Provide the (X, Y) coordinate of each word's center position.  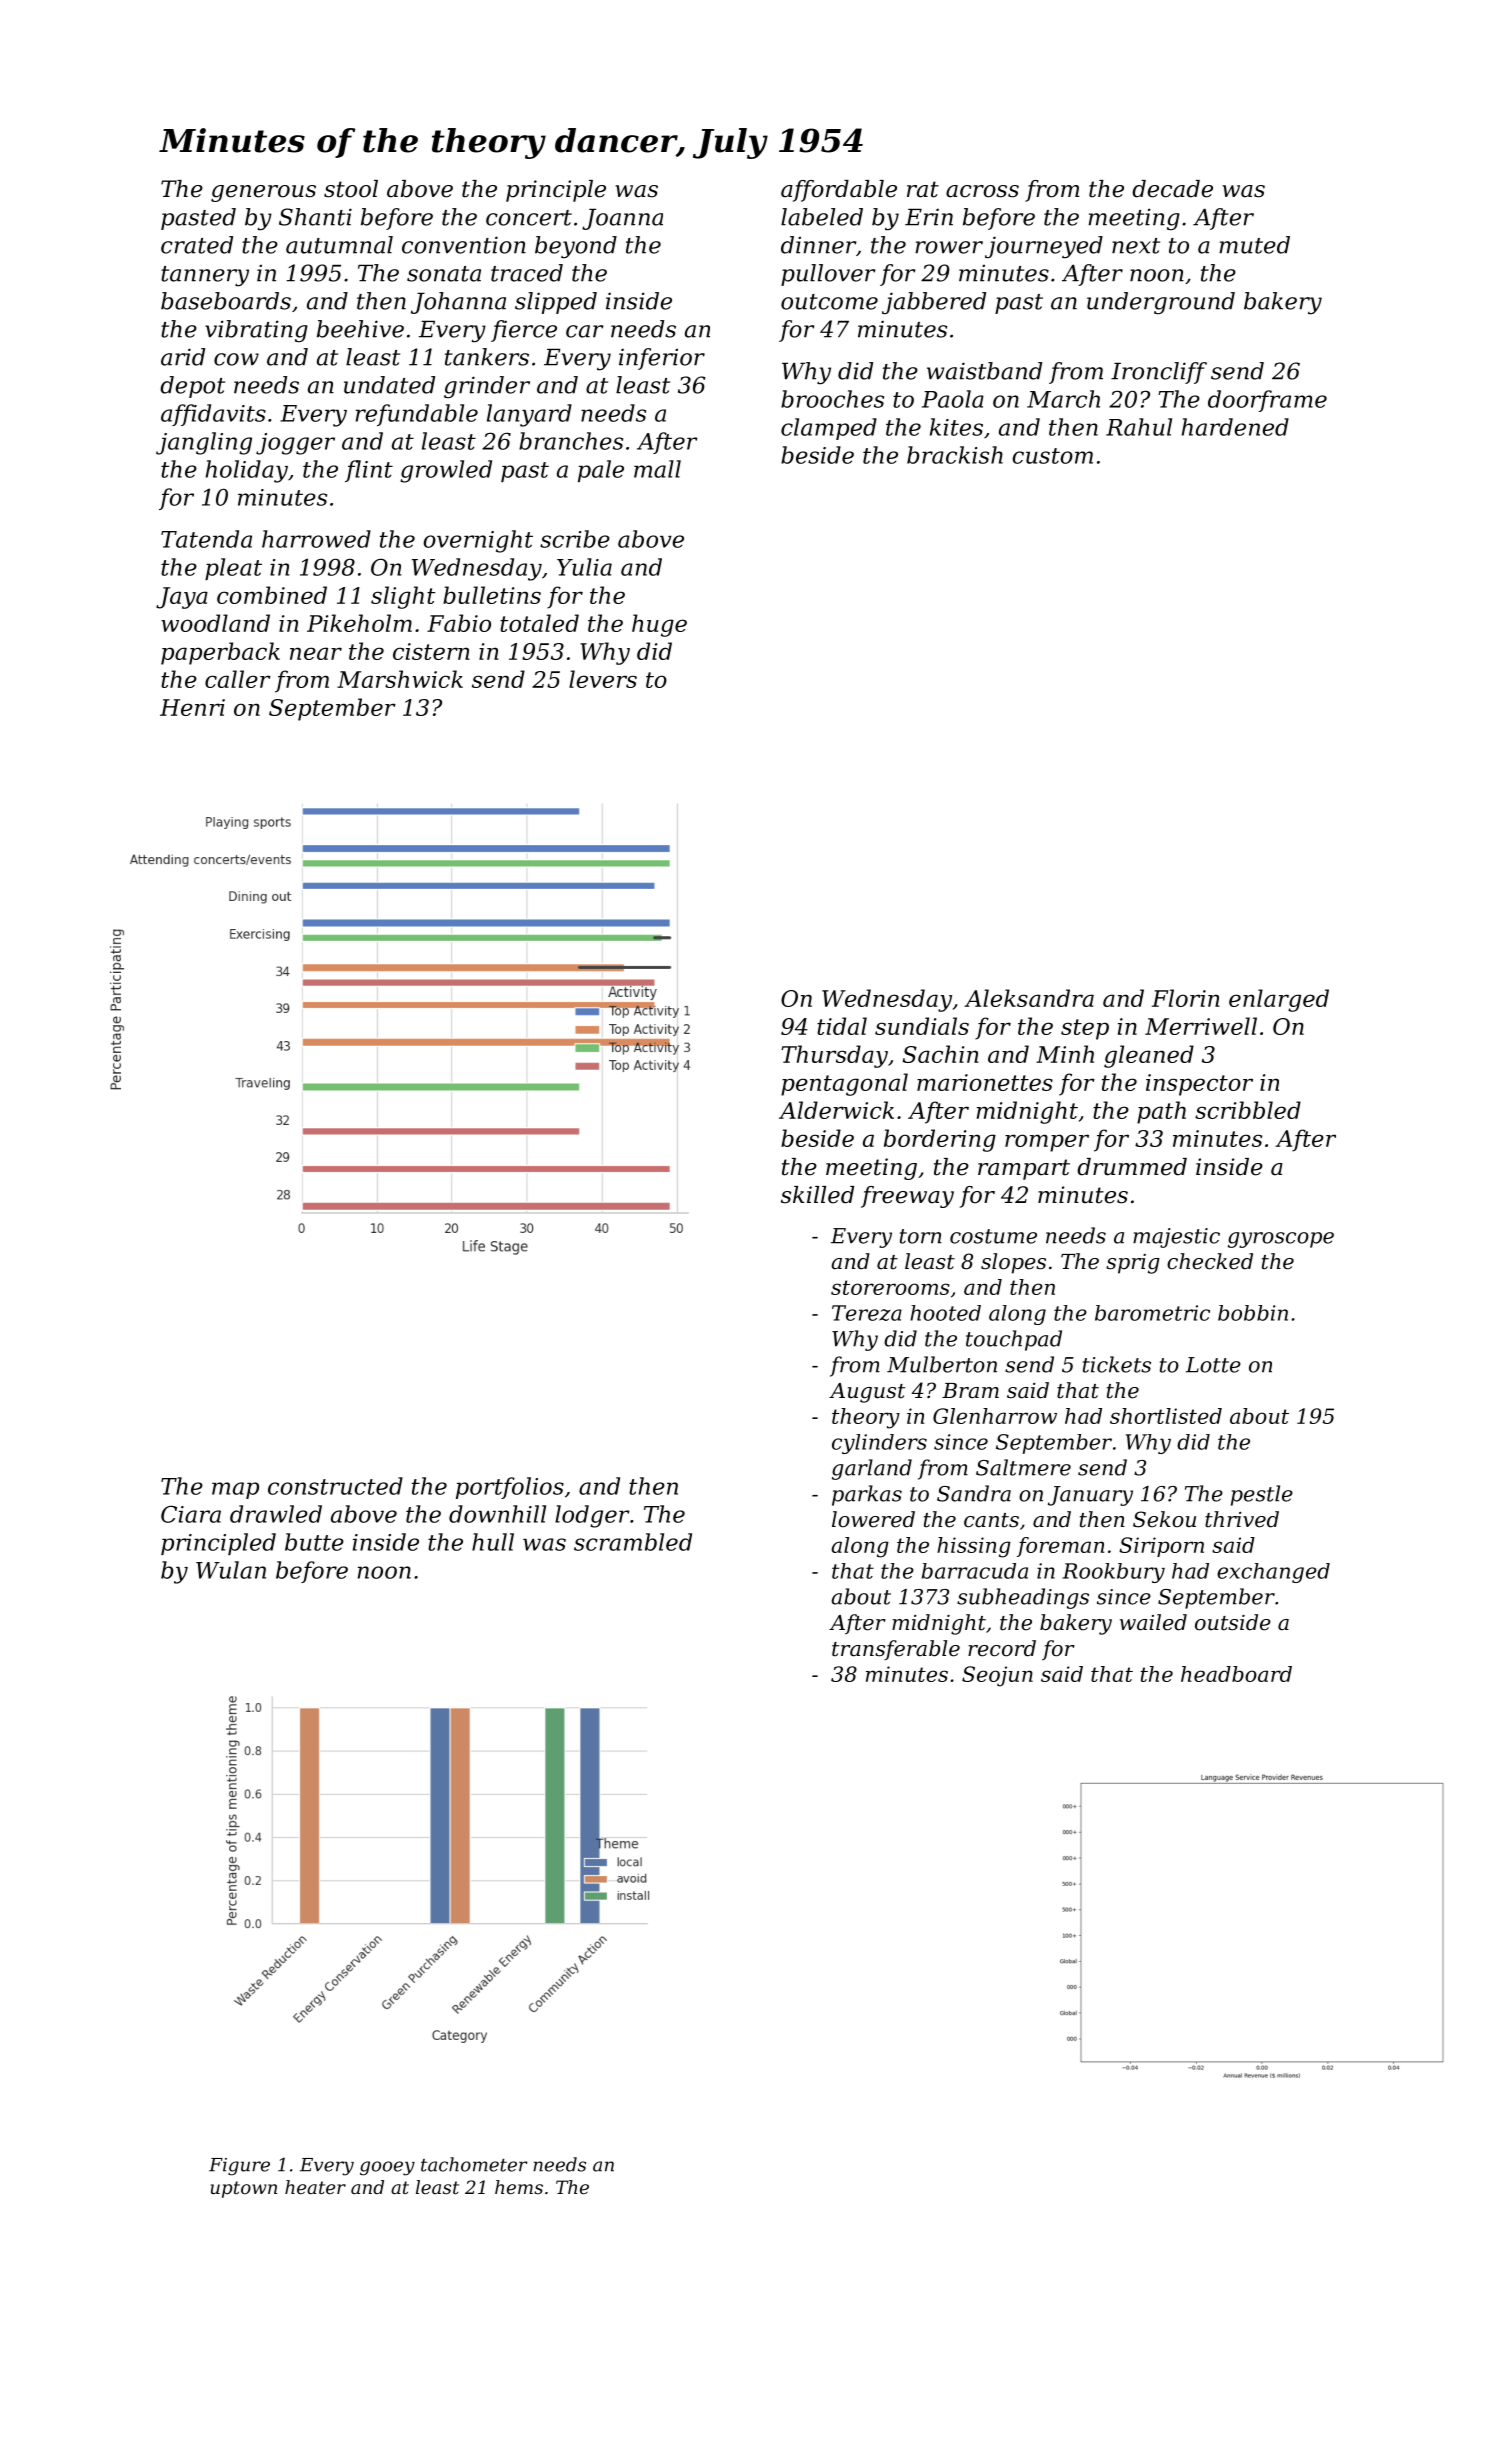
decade (1172, 189)
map (235, 1490)
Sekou (1164, 1519)
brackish (955, 455)
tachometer (474, 2164)
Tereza (867, 1313)
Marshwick (400, 679)
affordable (839, 191)
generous (263, 193)
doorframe (1267, 401)
